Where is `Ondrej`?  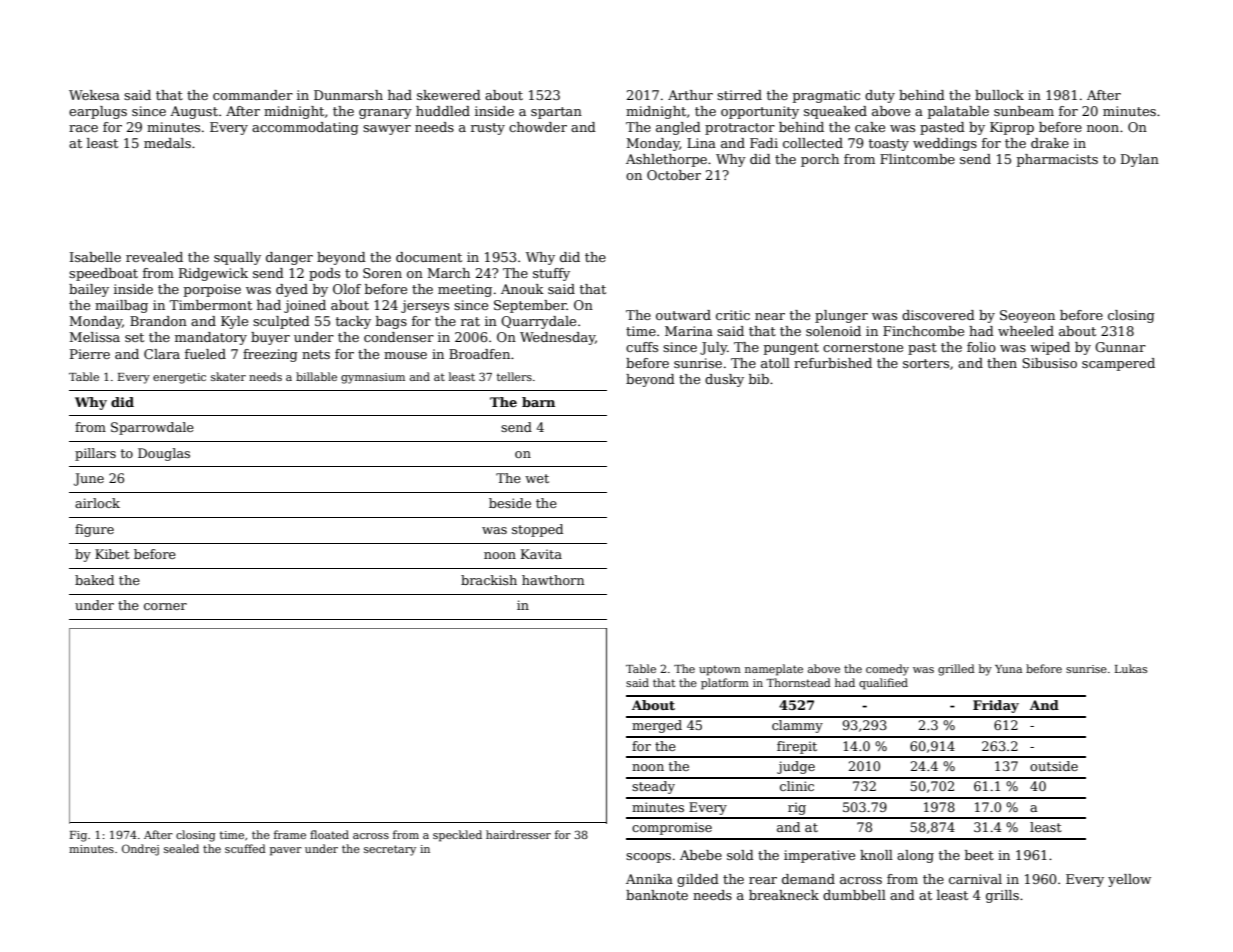 Ondrej is located at coordinates (140, 850).
